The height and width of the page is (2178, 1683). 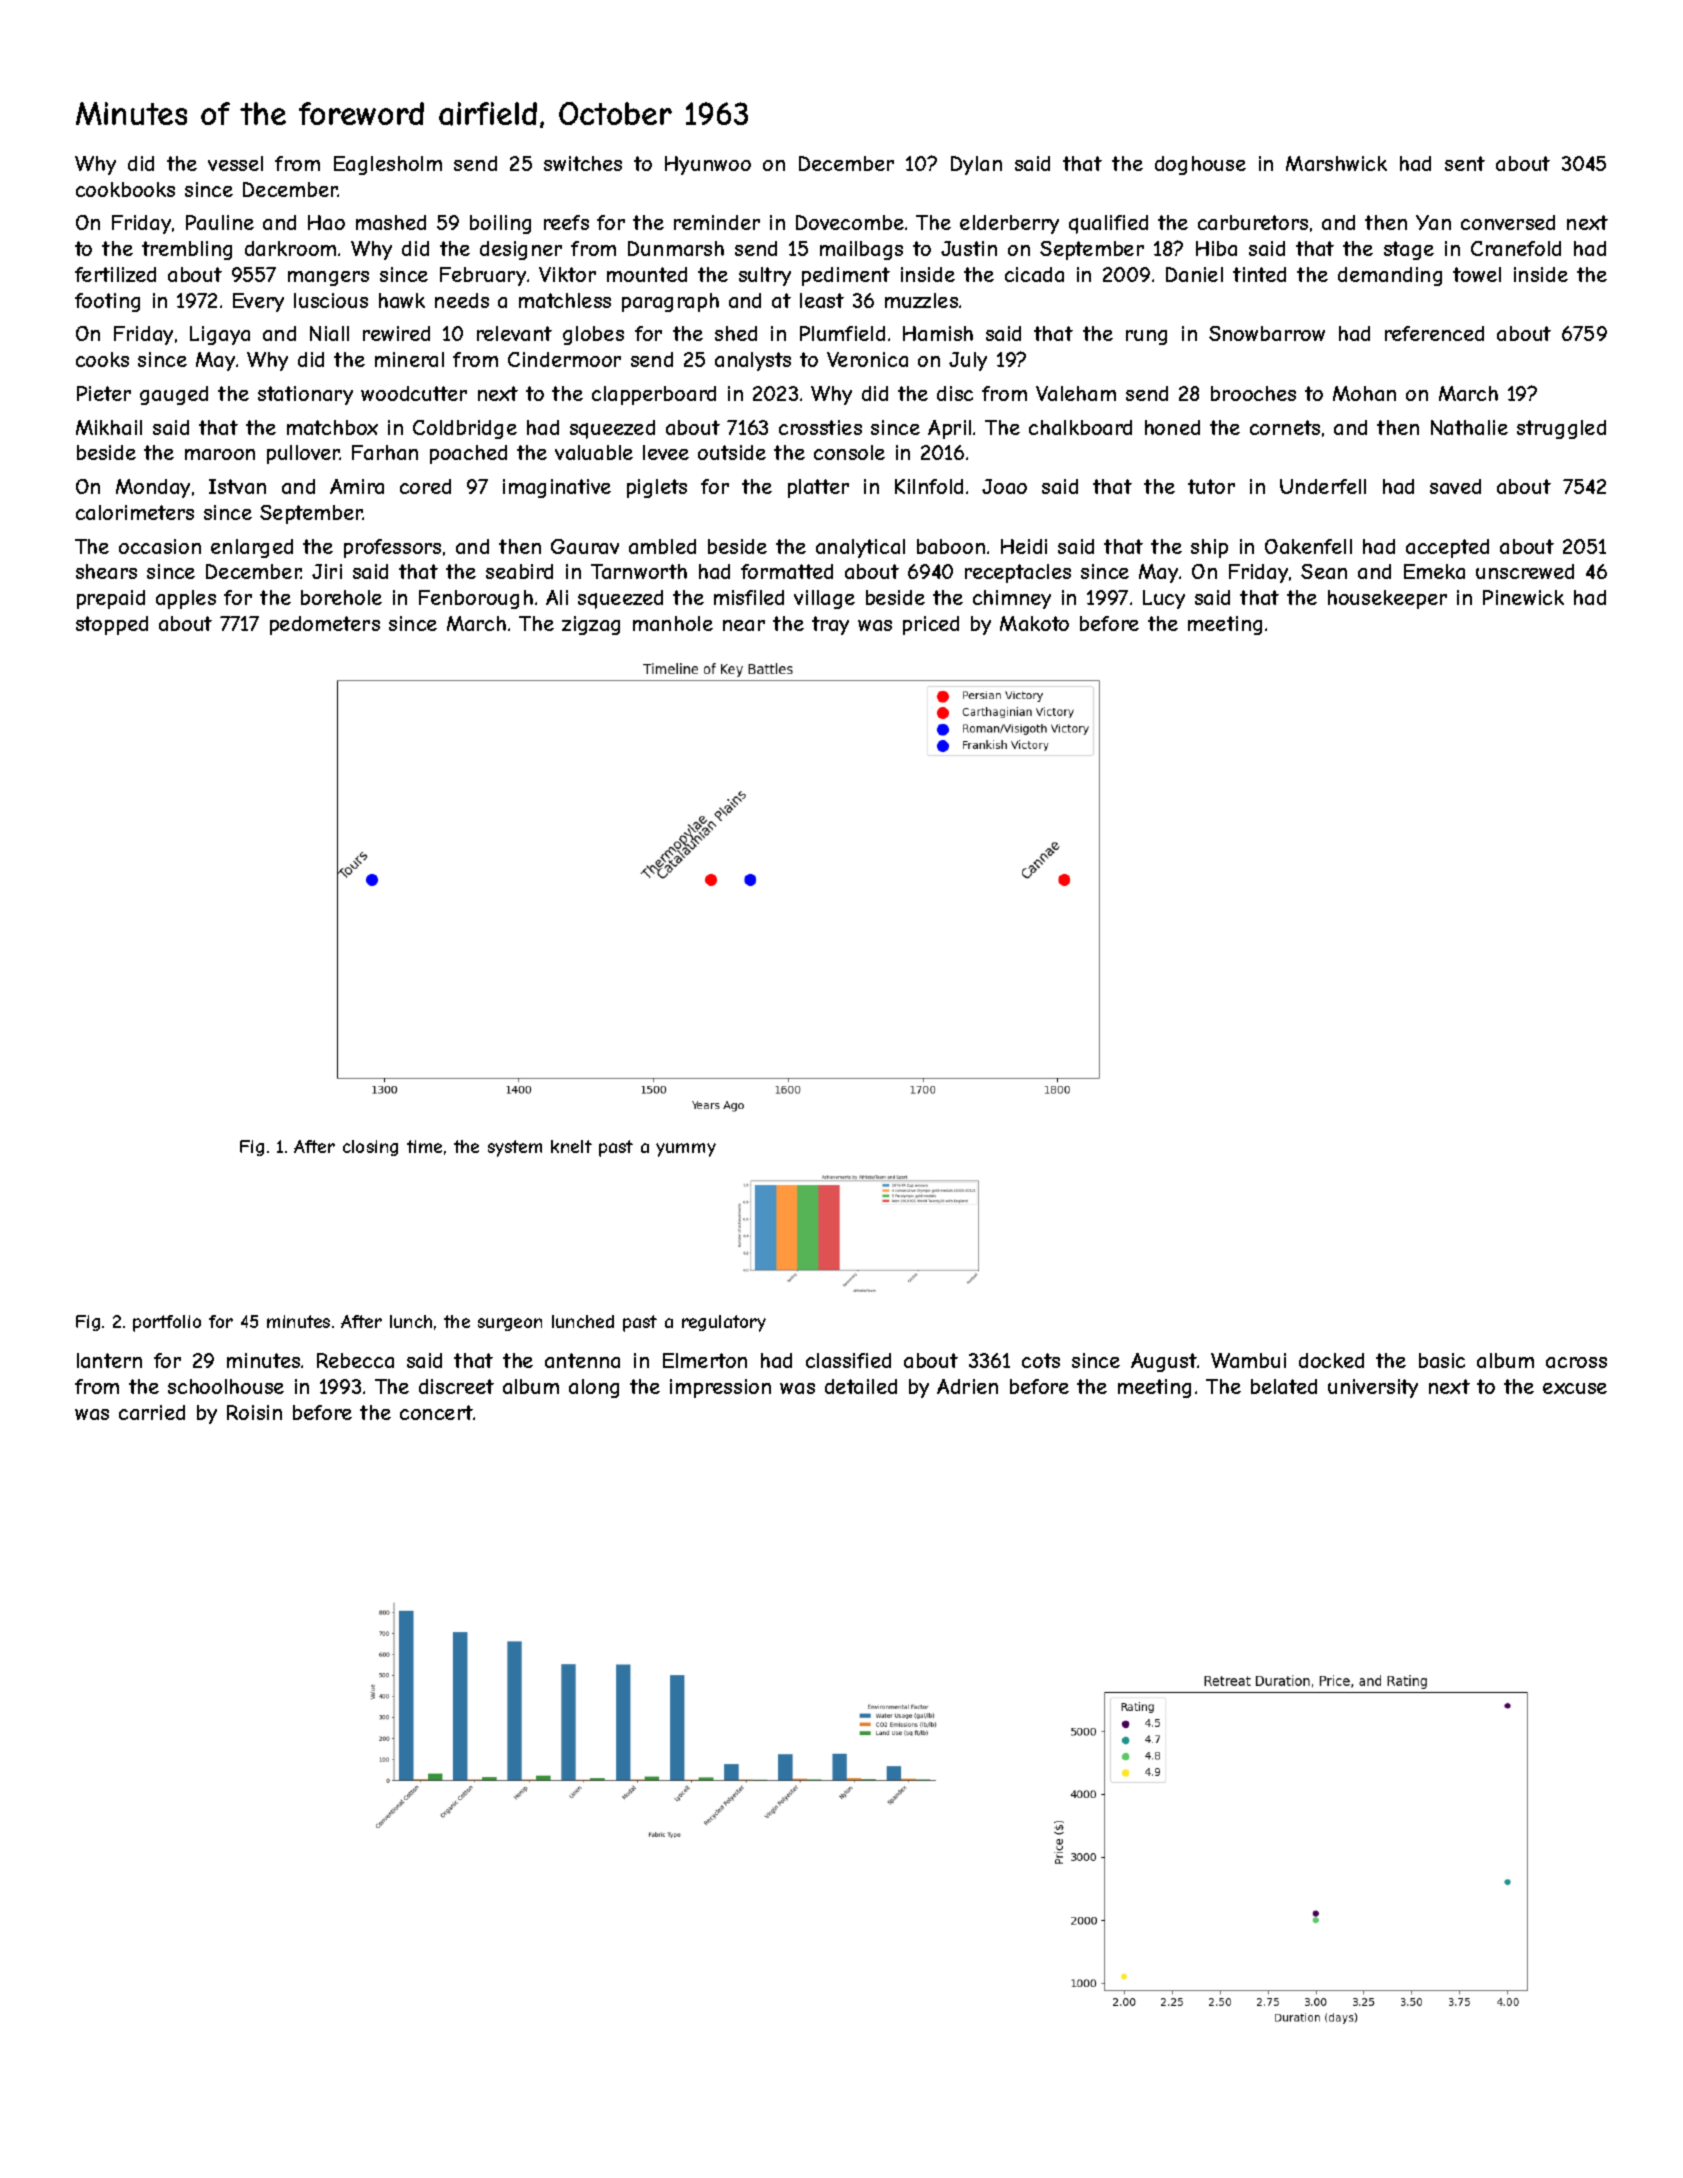 I want to click on Hyunwoo, so click(x=708, y=165).
